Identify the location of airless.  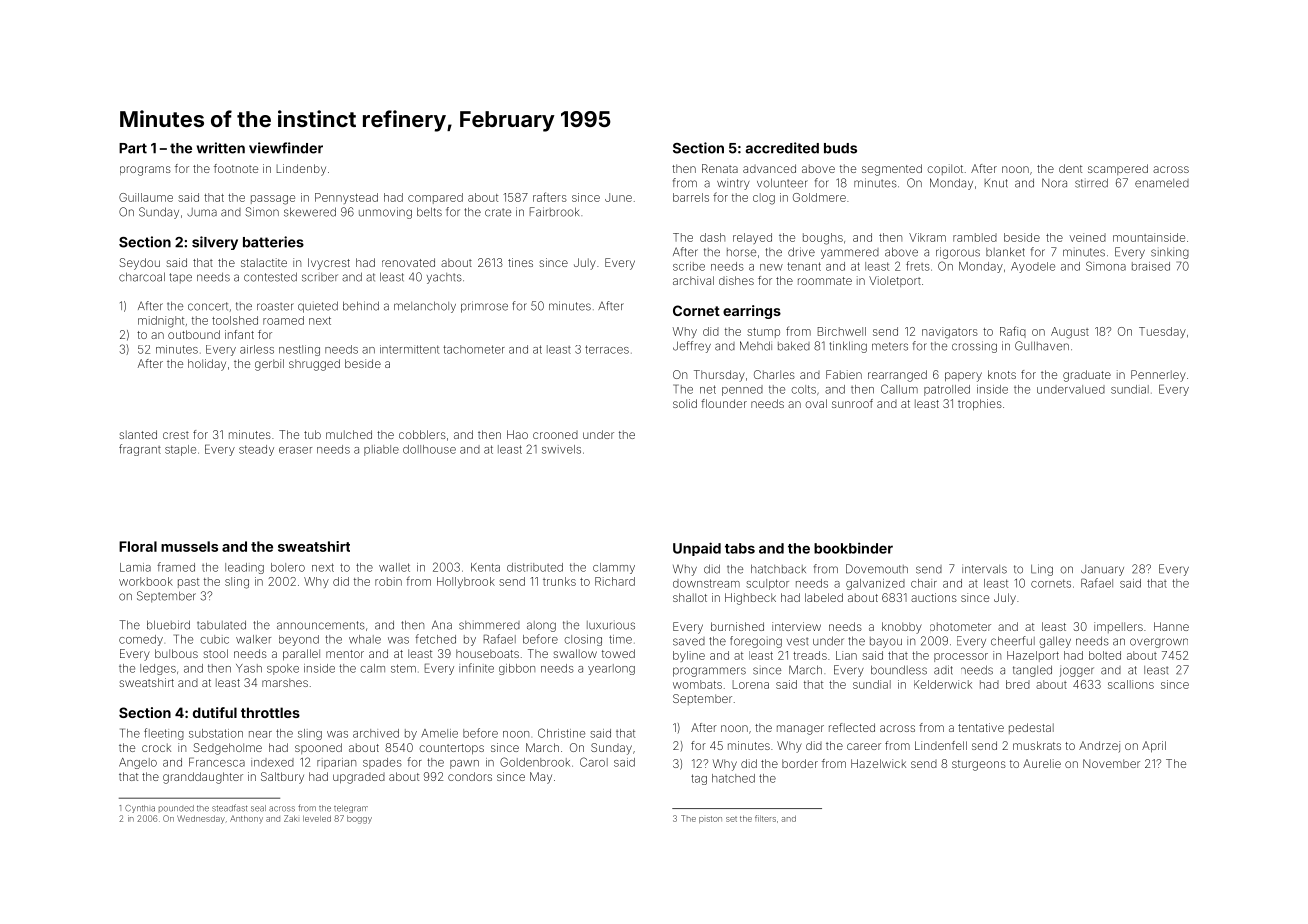
(257, 349).
